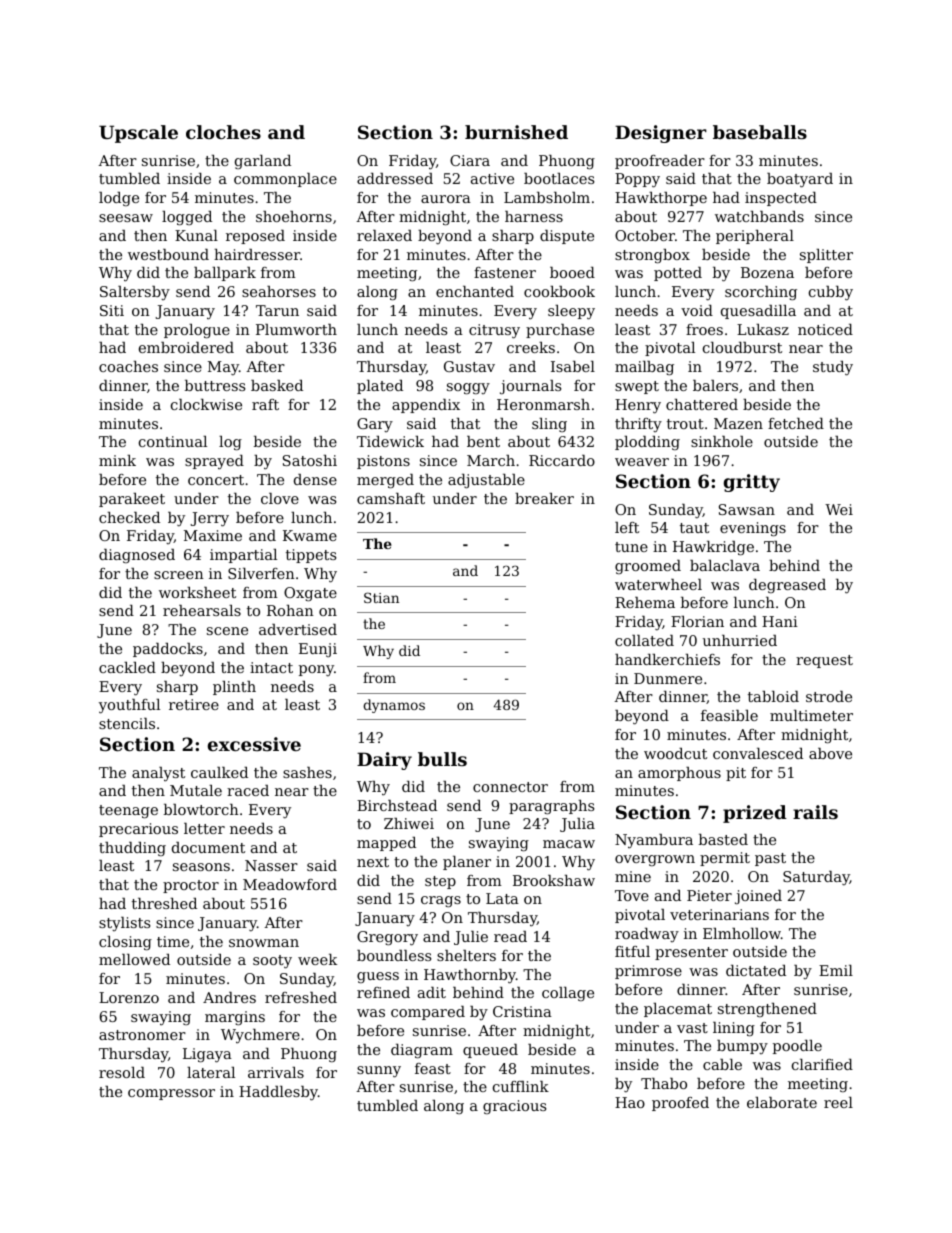 This screenshot has height=1233, width=952. Describe the element at coordinates (742, 933) in the screenshot. I see `Elmhollow` at that location.
